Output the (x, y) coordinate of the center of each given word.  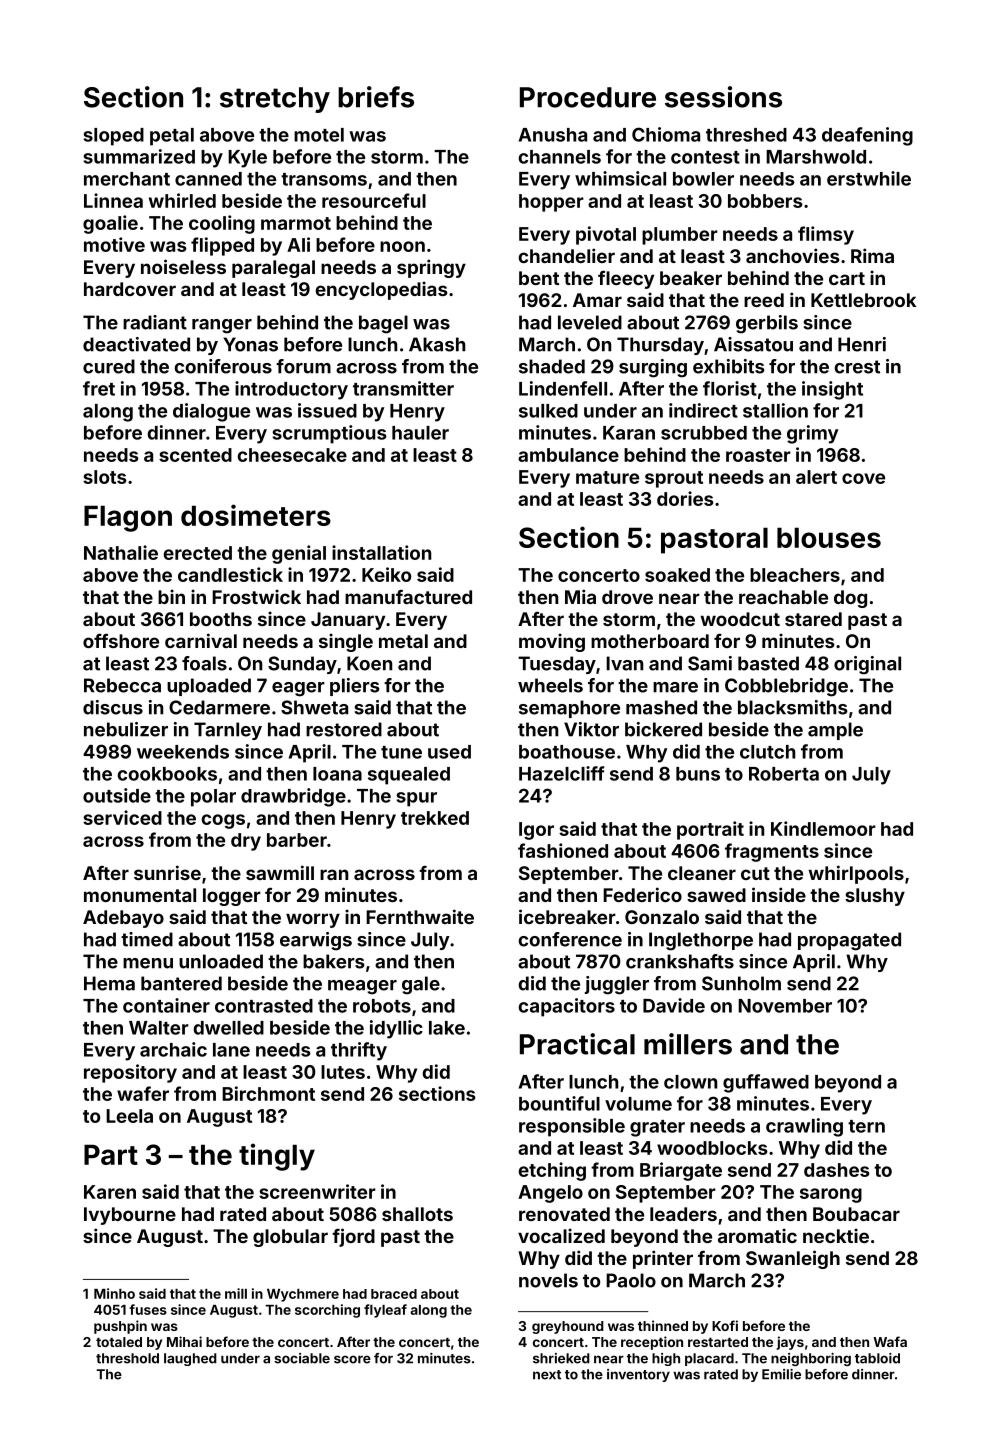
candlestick (230, 574)
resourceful (374, 200)
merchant (127, 179)
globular (290, 1238)
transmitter (403, 388)
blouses (829, 537)
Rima (872, 255)
